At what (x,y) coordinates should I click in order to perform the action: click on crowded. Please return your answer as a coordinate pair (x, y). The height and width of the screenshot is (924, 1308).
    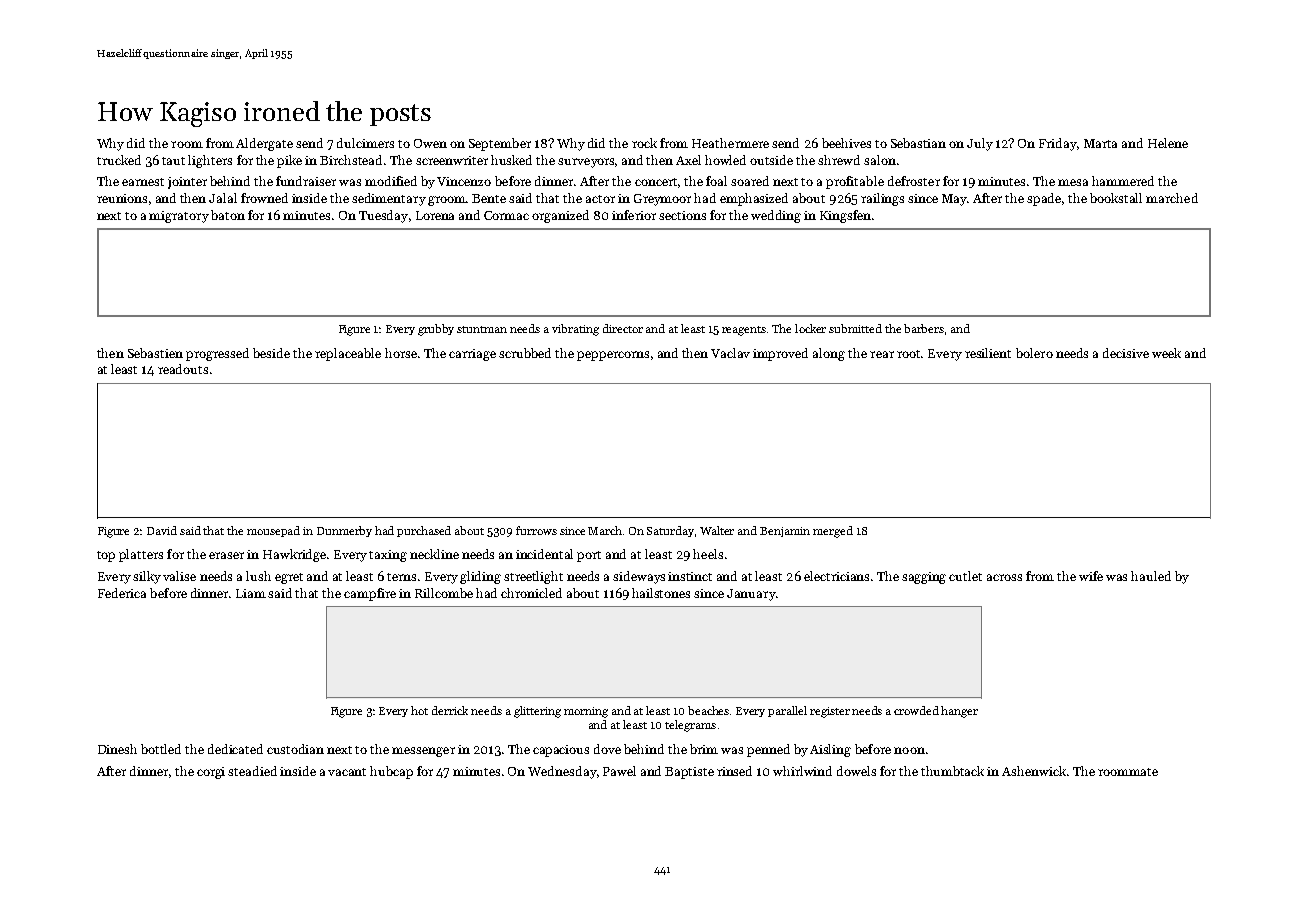
    Looking at the image, I should click on (916, 710).
